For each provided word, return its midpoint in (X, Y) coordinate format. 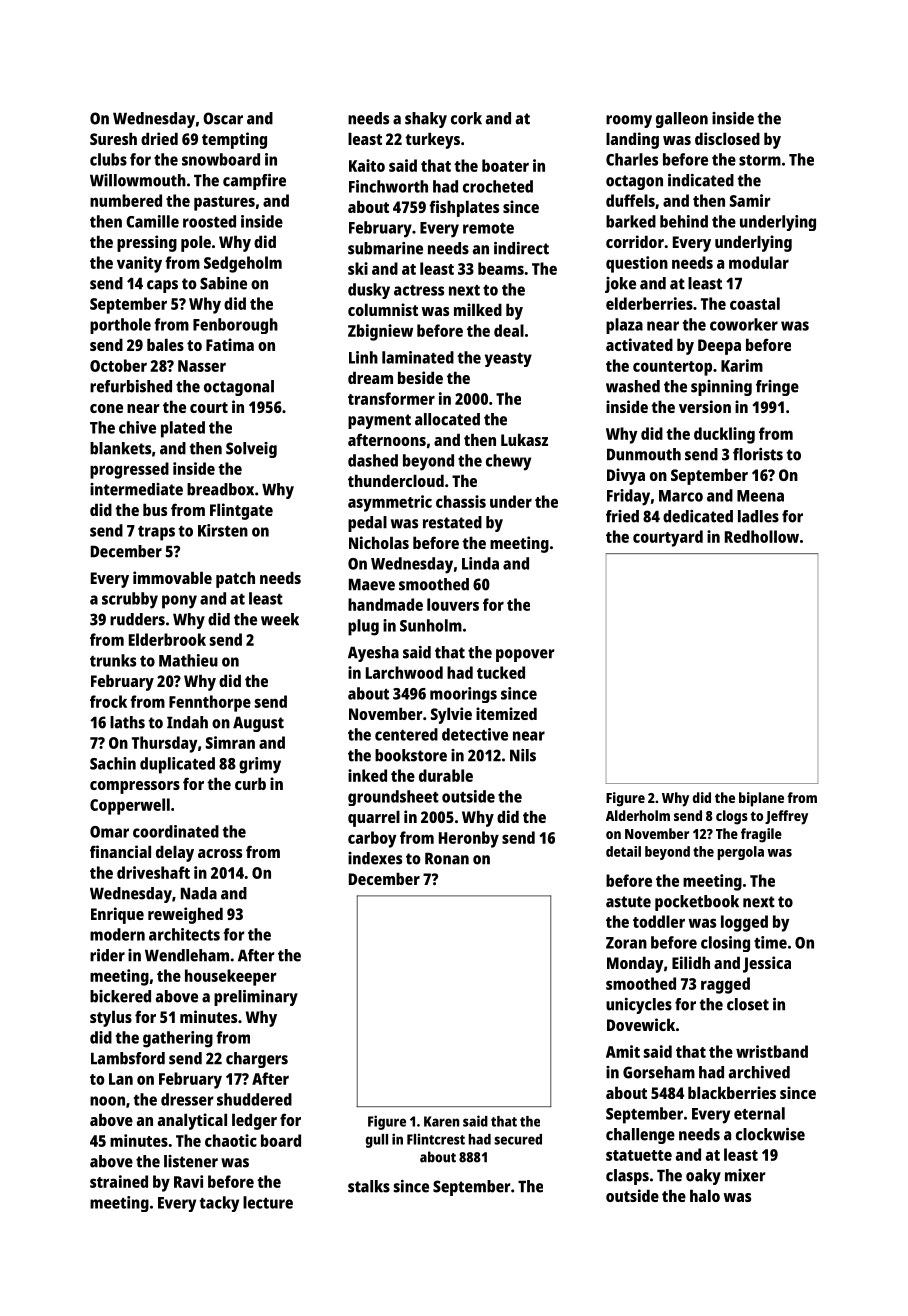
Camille (152, 221)
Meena (760, 496)
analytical (192, 1121)
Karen (442, 1121)
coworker (744, 324)
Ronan (447, 858)
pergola (741, 853)
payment (379, 421)
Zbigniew (380, 332)
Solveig (251, 450)
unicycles (639, 1006)
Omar (109, 832)
